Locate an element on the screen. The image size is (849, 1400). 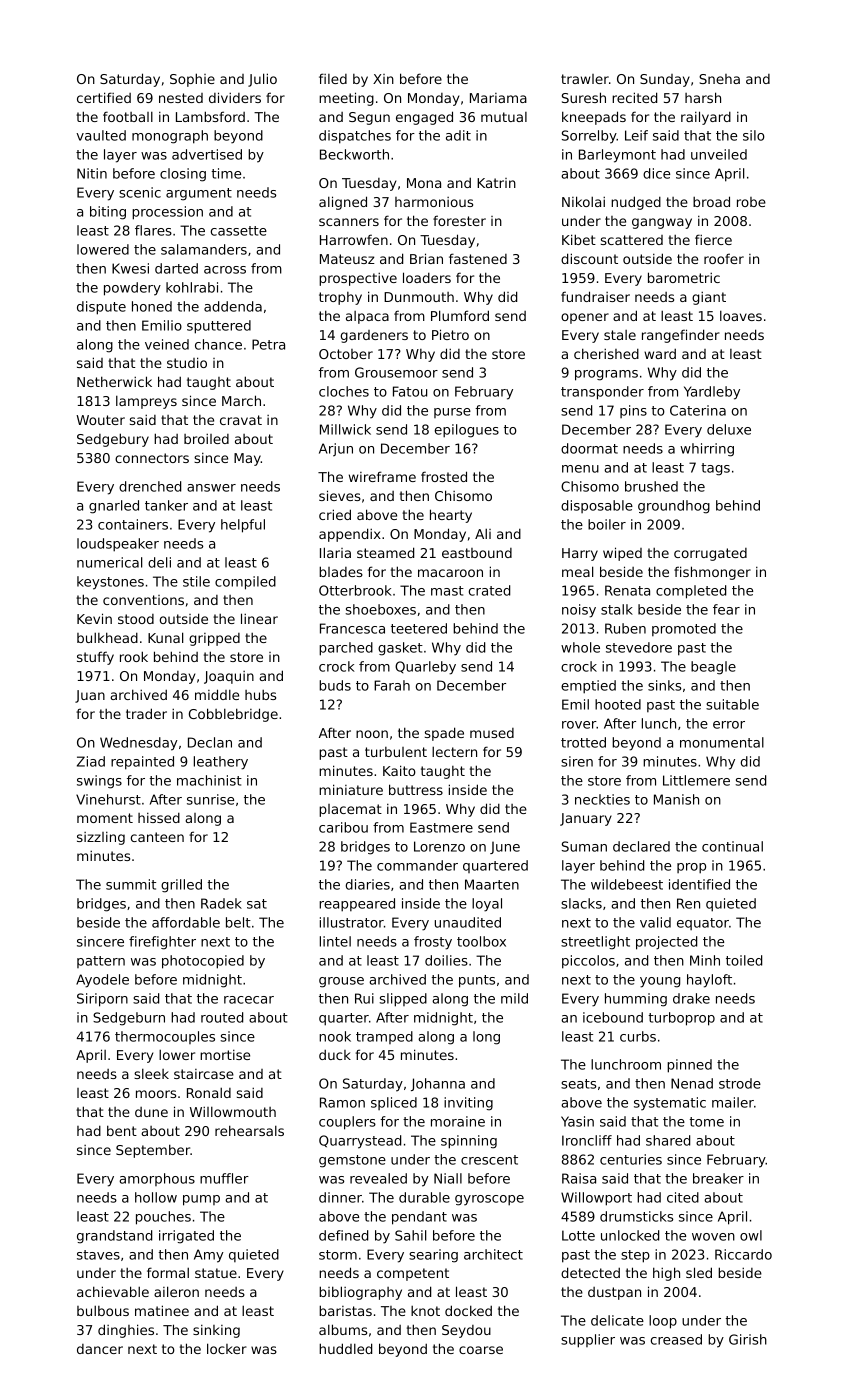
Sunday is located at coordinates (665, 80).
